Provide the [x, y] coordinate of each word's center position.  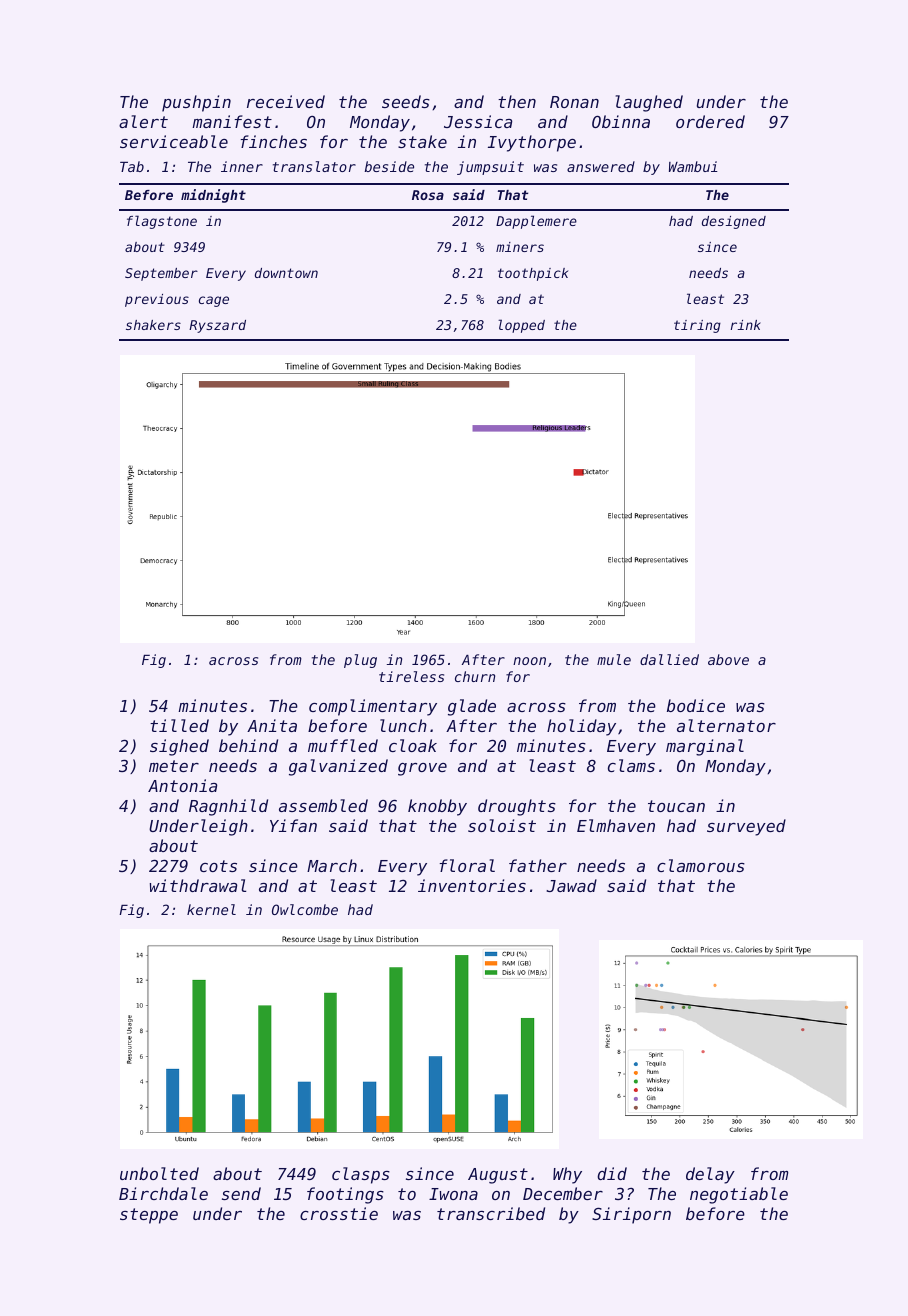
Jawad [571, 885]
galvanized [338, 767]
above [728, 659]
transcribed [491, 1213]
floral [467, 865]
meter [174, 766]
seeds [406, 101]
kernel [211, 909]
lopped [521, 326]
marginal [705, 747]
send [241, 1193]
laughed [649, 103]
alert [143, 121]
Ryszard [217, 326]
